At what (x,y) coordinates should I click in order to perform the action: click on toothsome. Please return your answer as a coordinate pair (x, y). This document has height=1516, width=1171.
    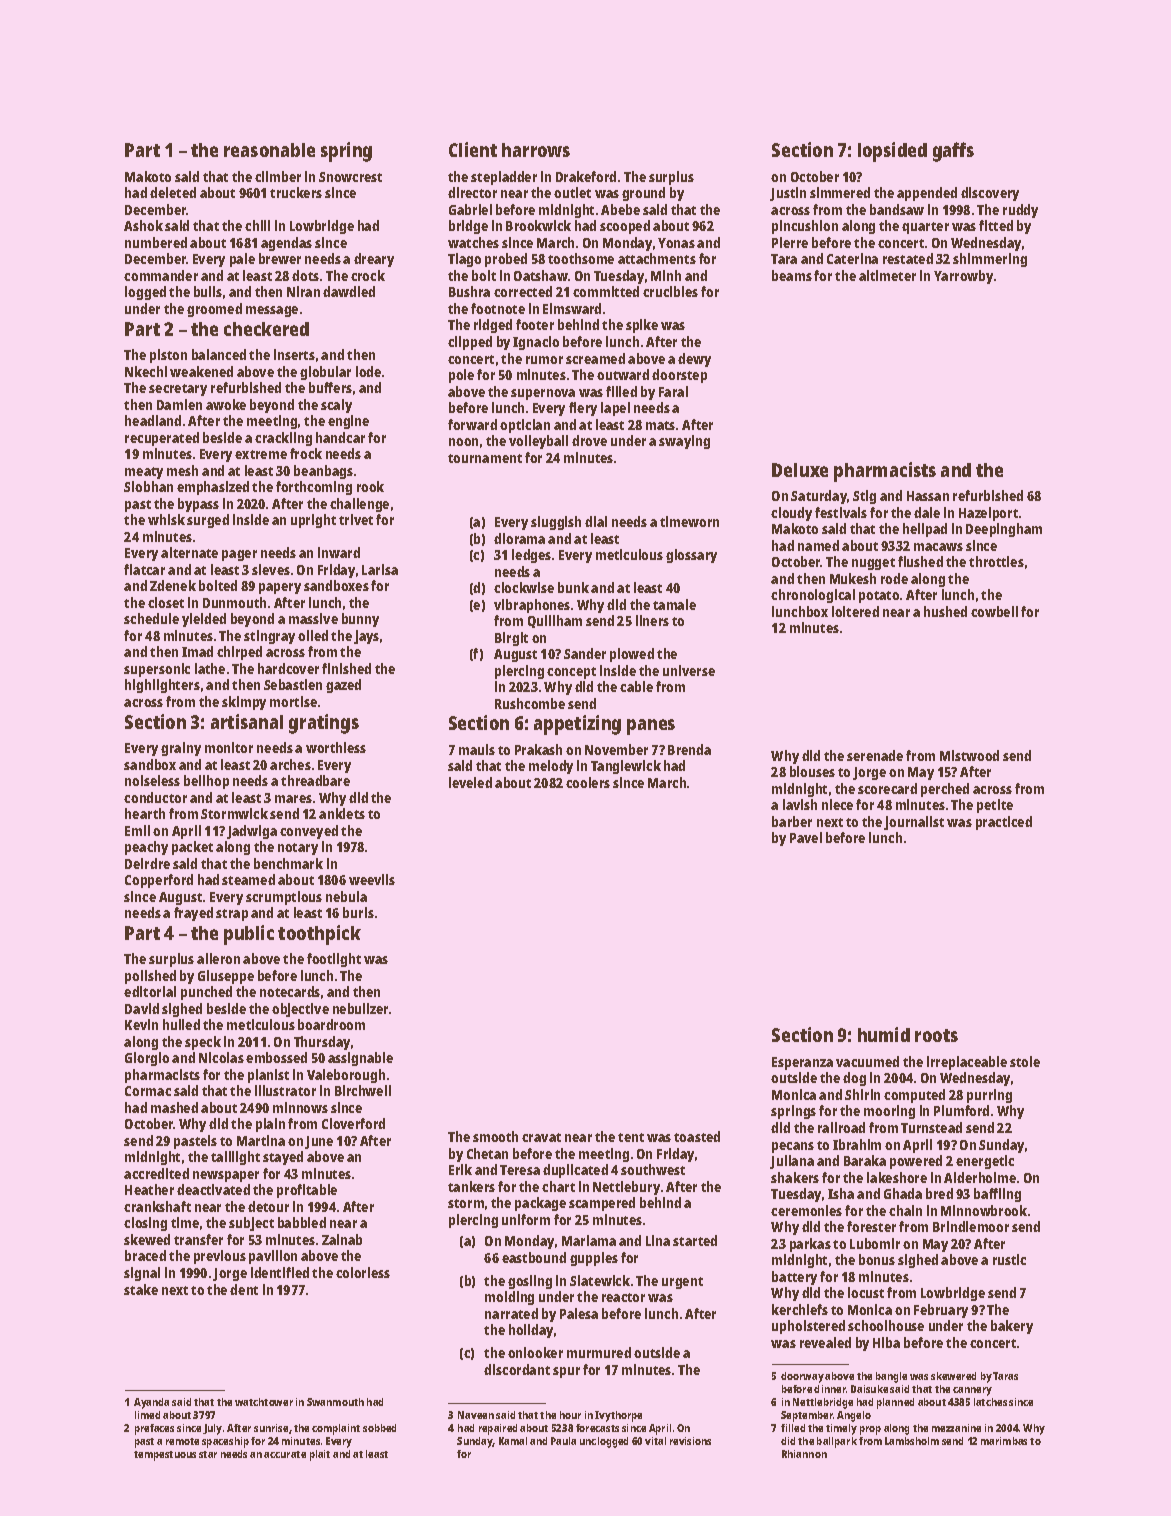
    Looking at the image, I should click on (581, 258).
